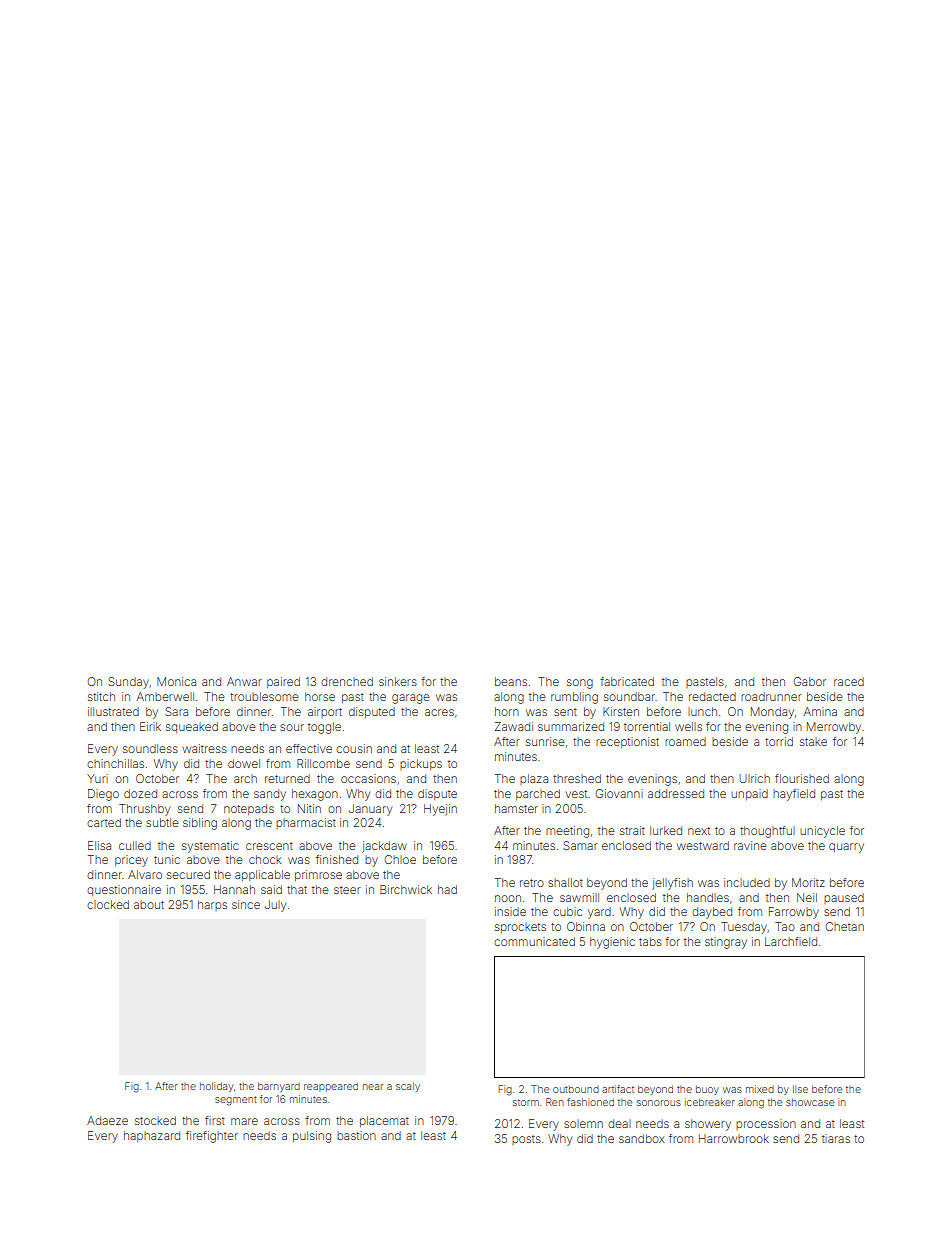 This screenshot has width=952, height=1233. Describe the element at coordinates (320, 696) in the screenshot. I see `horse` at that location.
